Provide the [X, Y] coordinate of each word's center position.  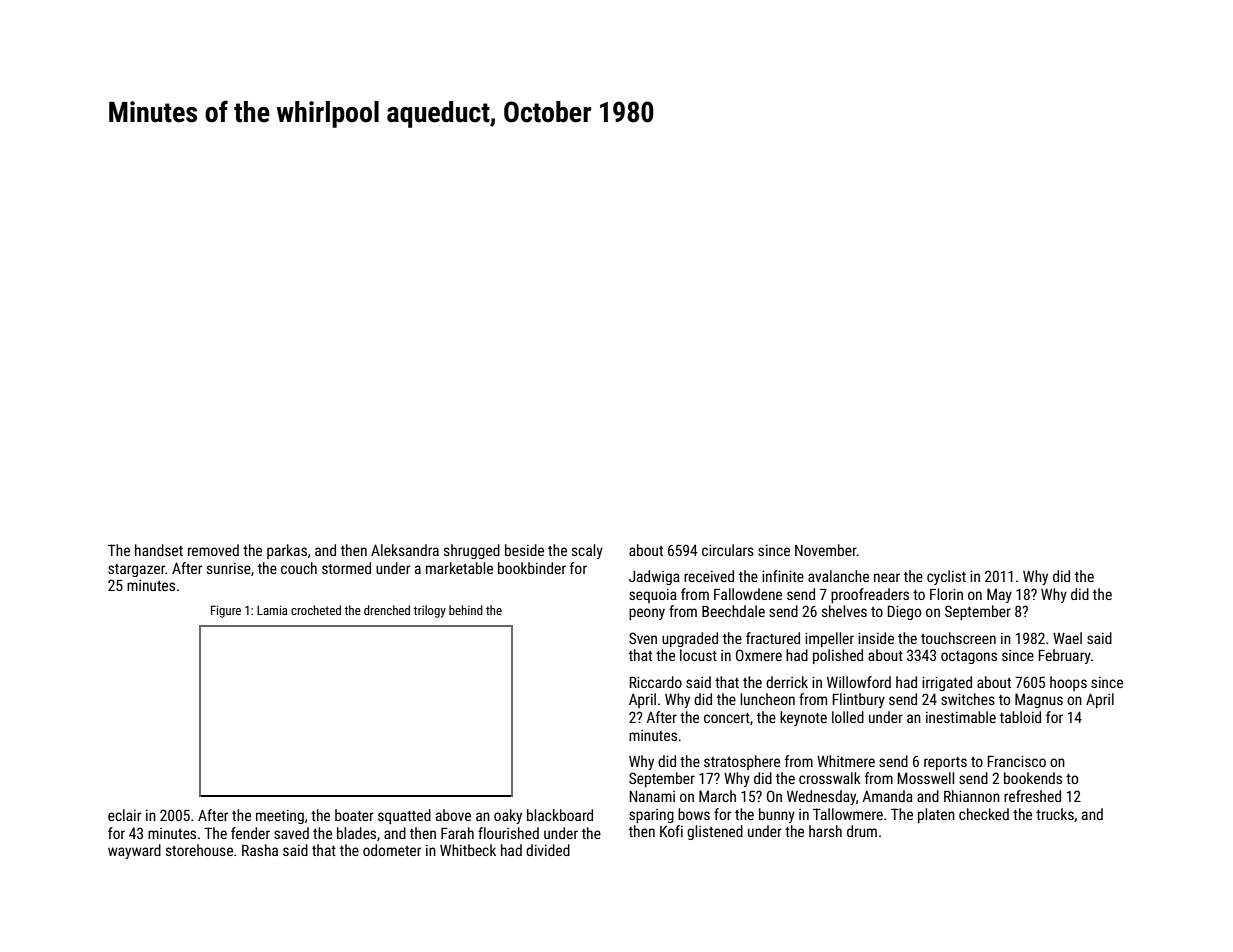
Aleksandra [405, 550]
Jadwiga [654, 577]
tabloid [1020, 717]
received [709, 576]
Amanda [887, 796]
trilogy [430, 611]
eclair [124, 815]
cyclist [946, 577]
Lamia [272, 610]
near [887, 577]
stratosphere [742, 762]
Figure [226, 611]
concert [727, 718]
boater [354, 815]
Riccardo [656, 682]
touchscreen [958, 638]
